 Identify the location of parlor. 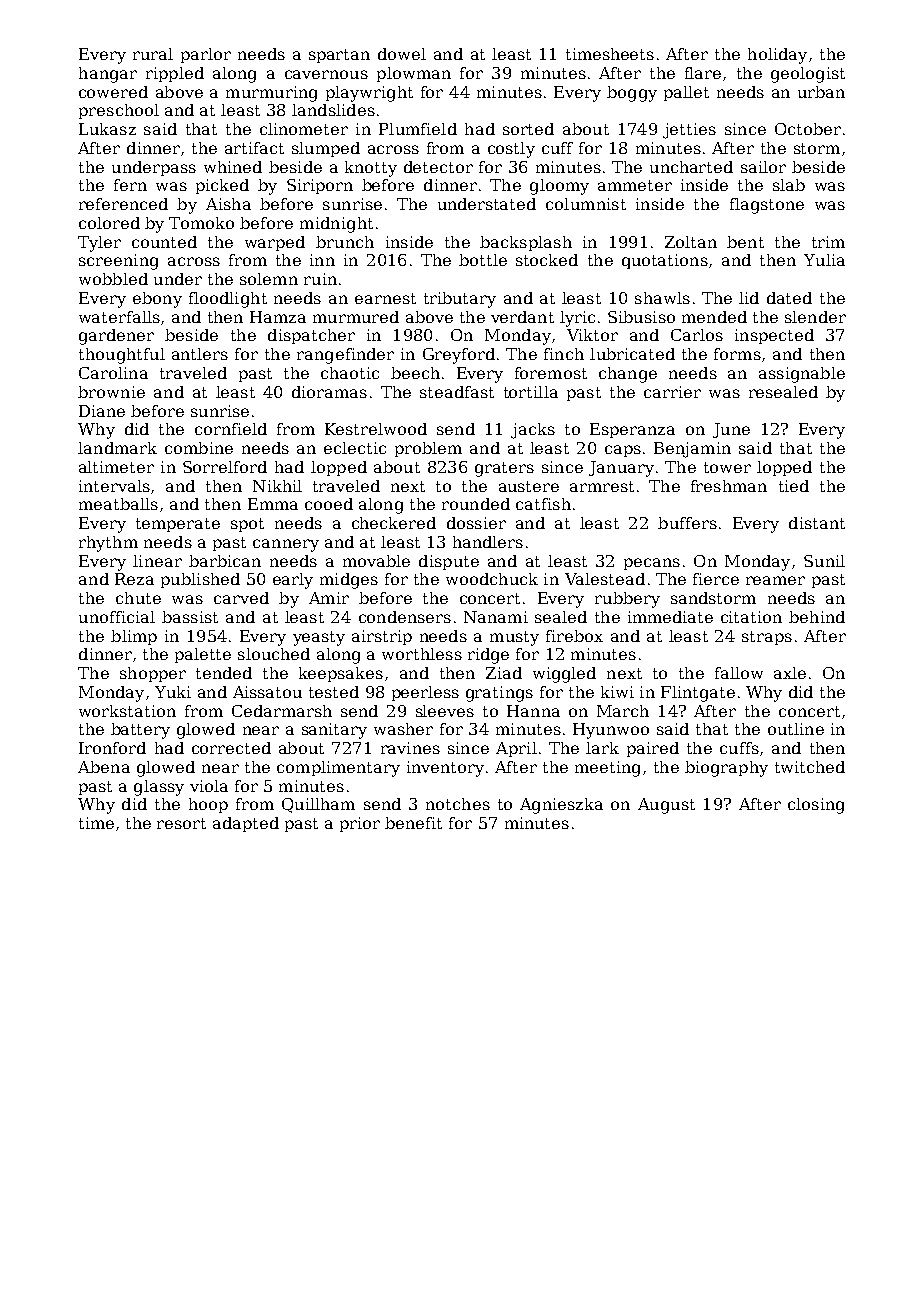
(206, 55).
